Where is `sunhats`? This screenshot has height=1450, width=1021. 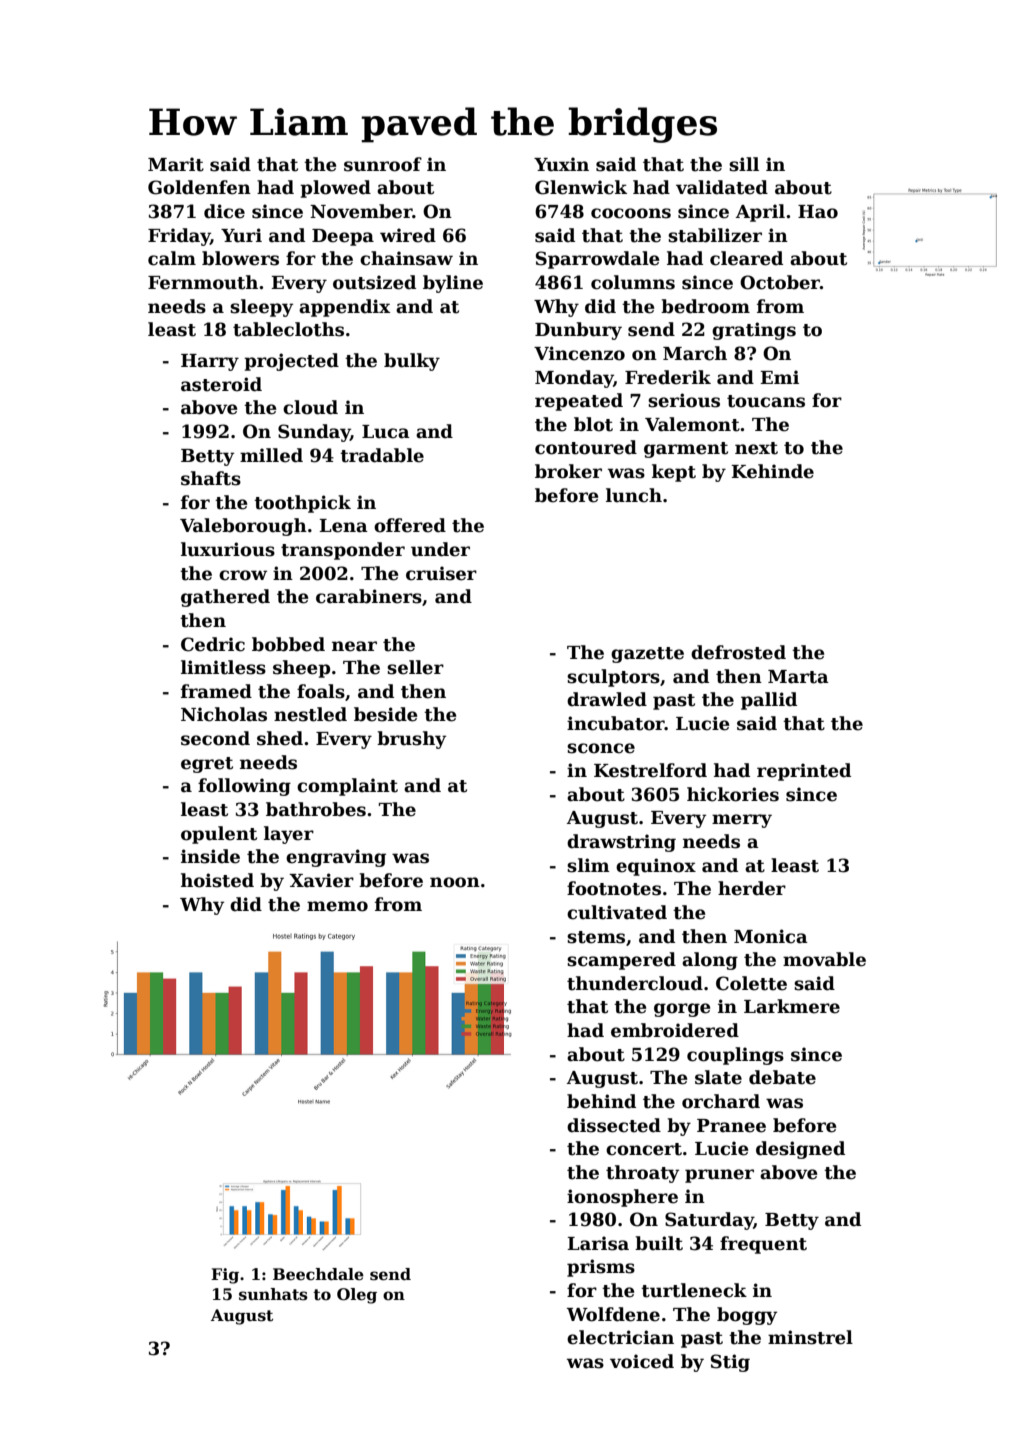
sunhats is located at coordinates (273, 1294).
